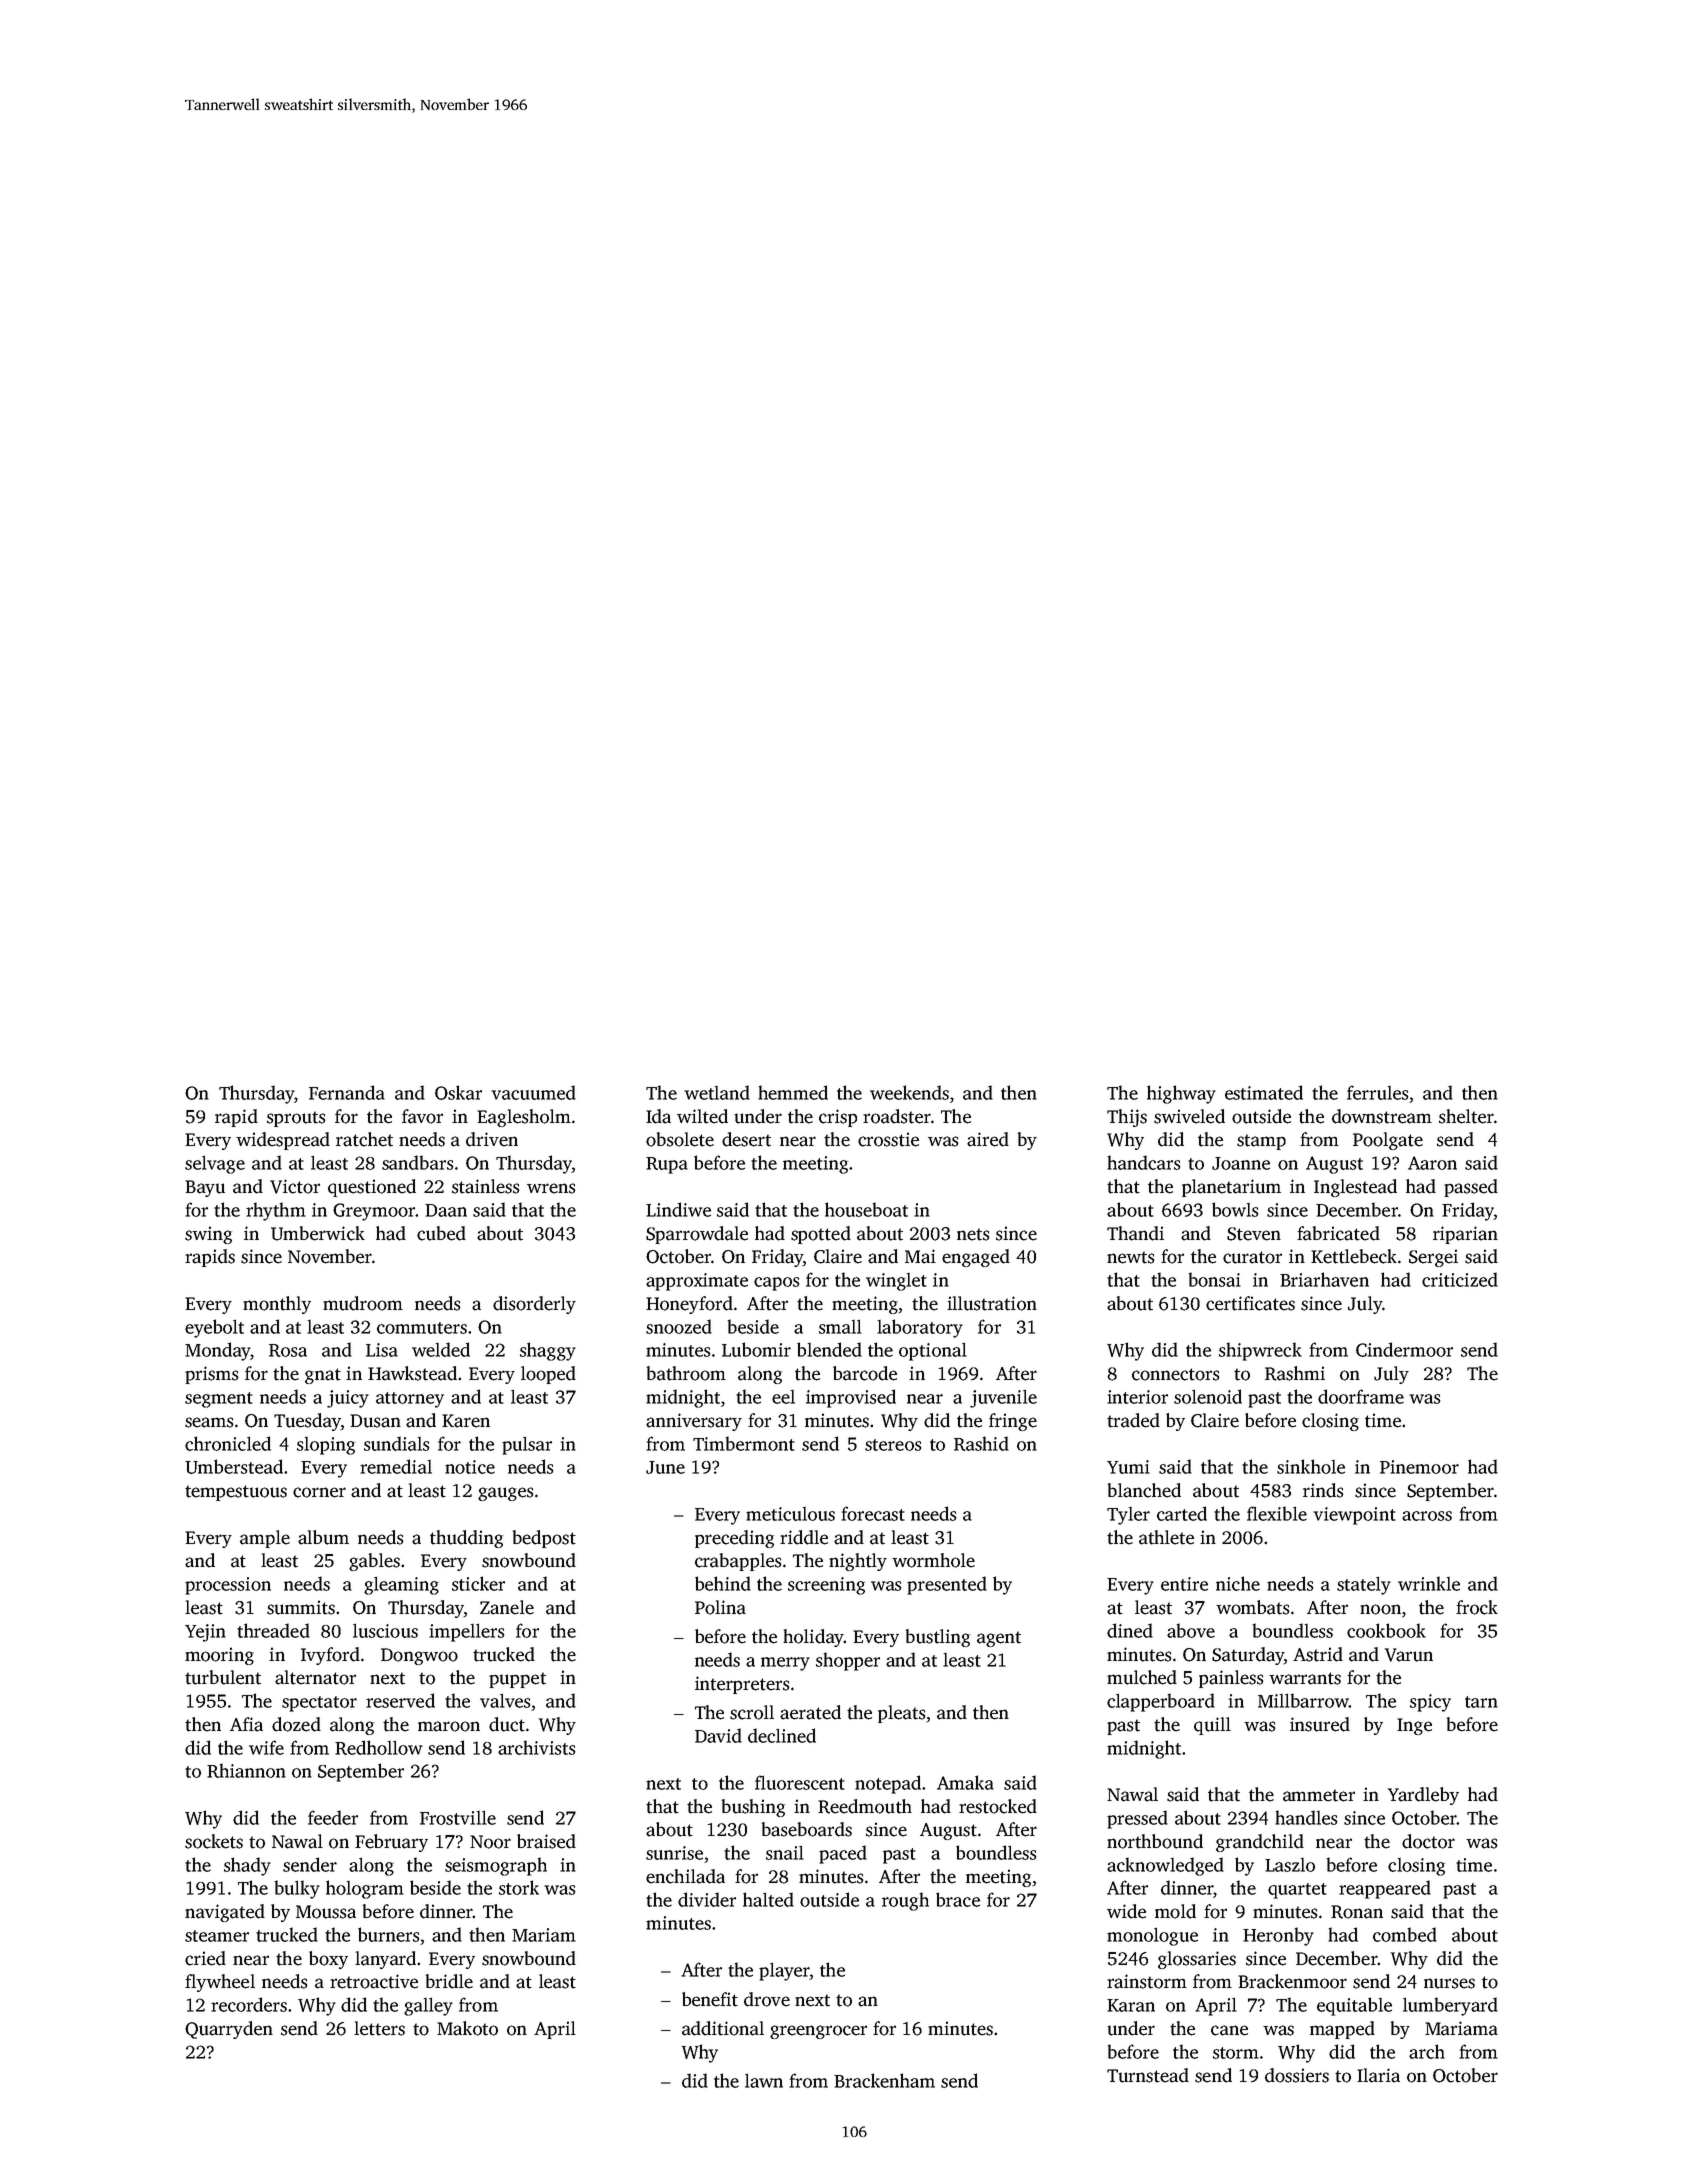  I want to click on retroactive, so click(374, 1981).
